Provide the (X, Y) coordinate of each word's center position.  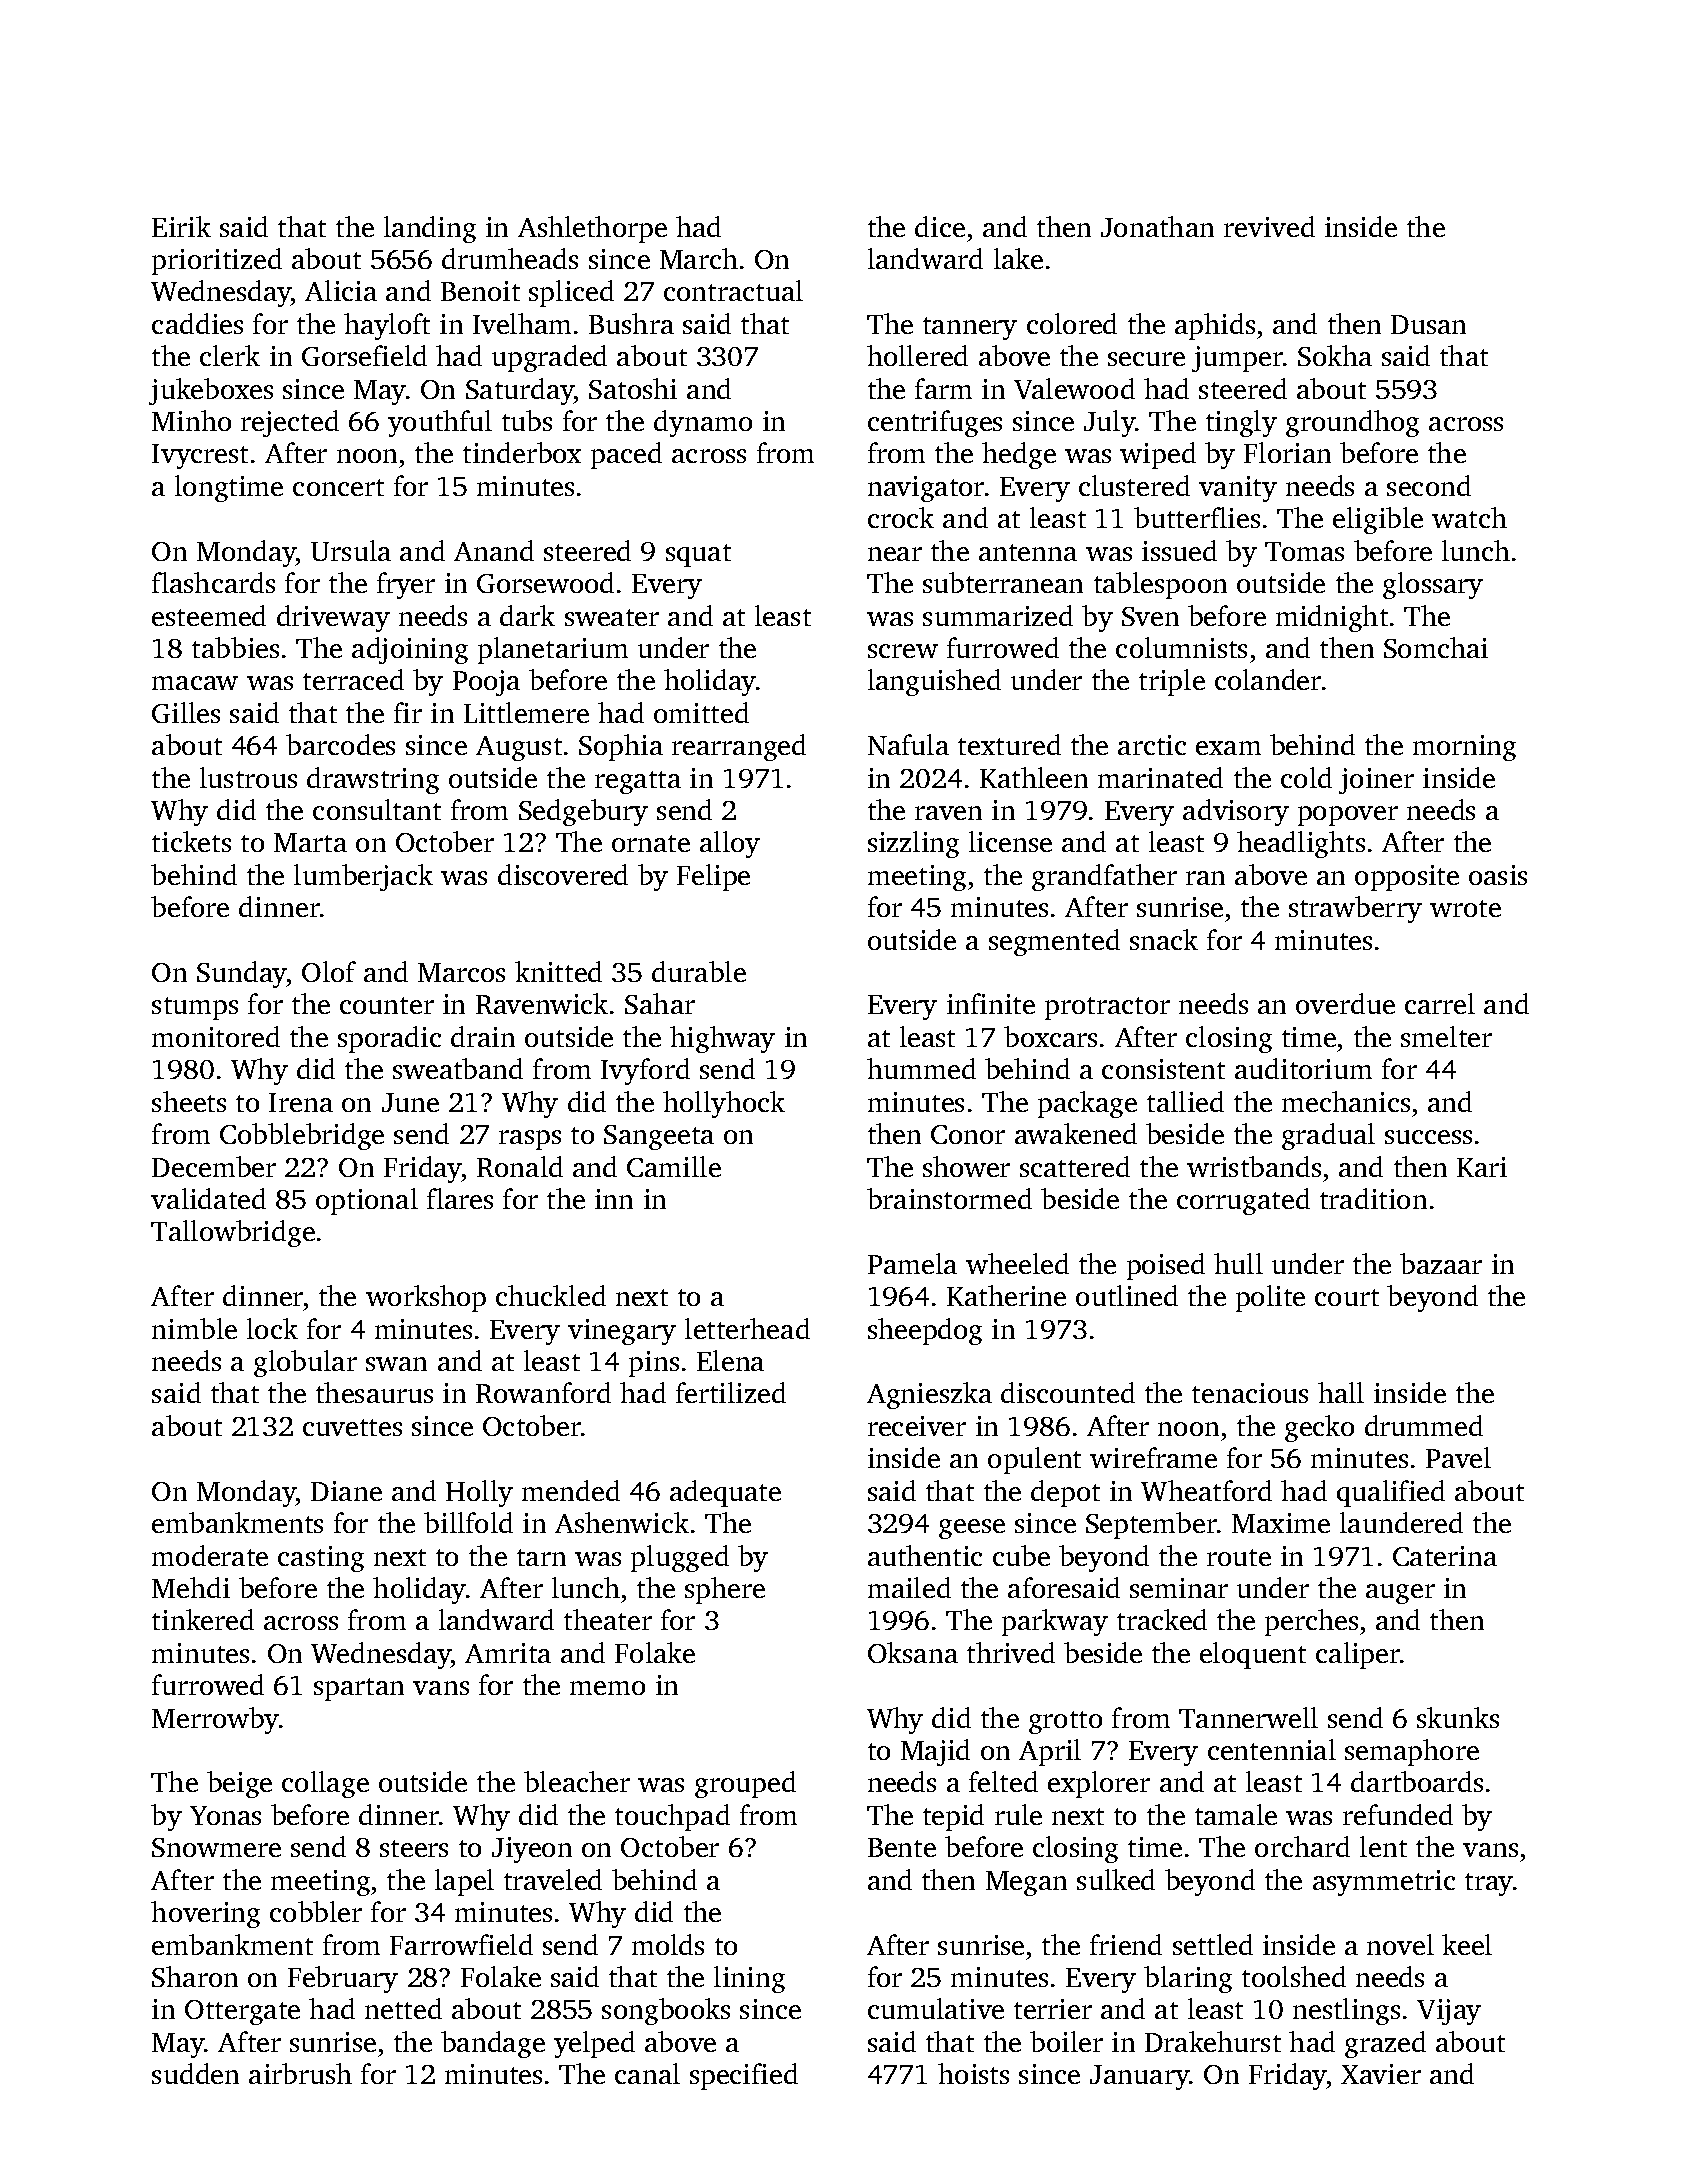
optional (367, 1201)
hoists (973, 2073)
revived (1269, 226)
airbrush (300, 2073)
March (699, 258)
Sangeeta (659, 1137)
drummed (1424, 1425)
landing (430, 229)
